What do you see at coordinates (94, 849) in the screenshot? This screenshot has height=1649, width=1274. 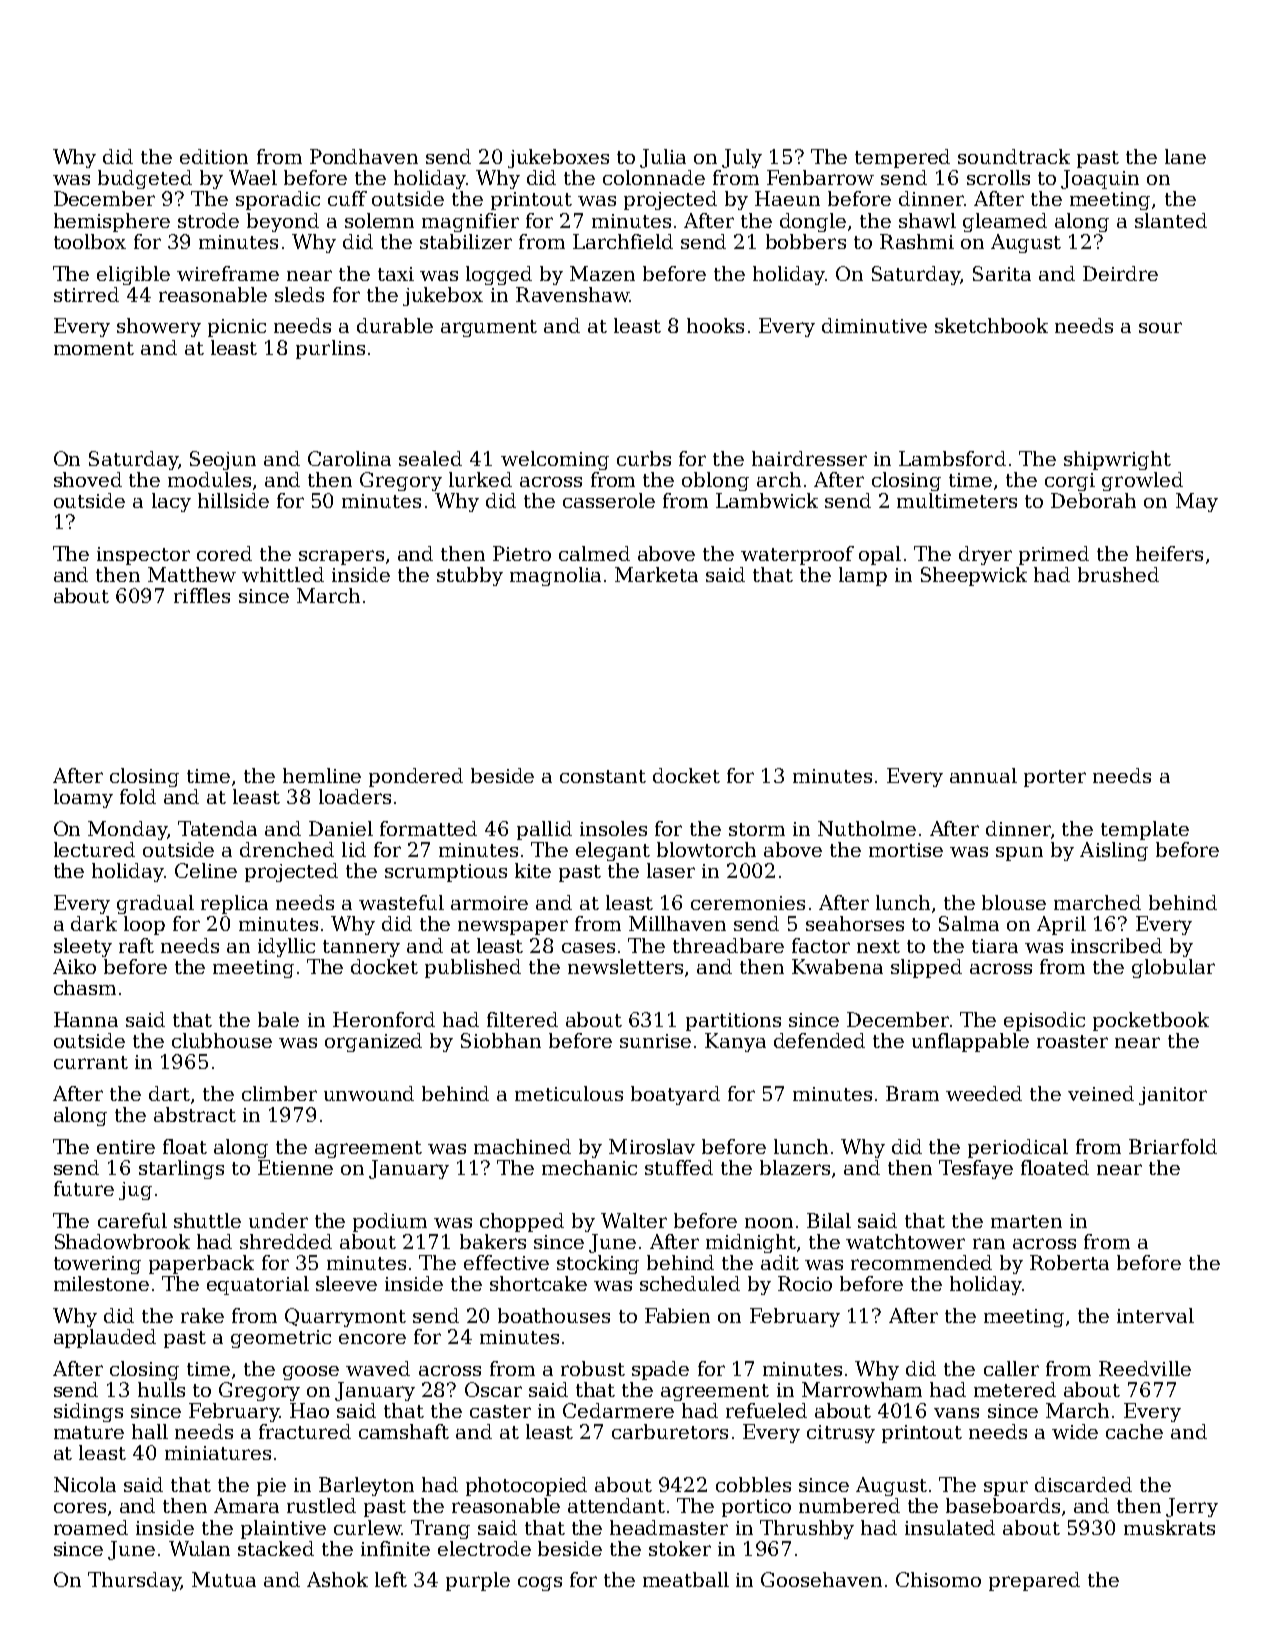 I see `lectured` at bounding box center [94, 849].
